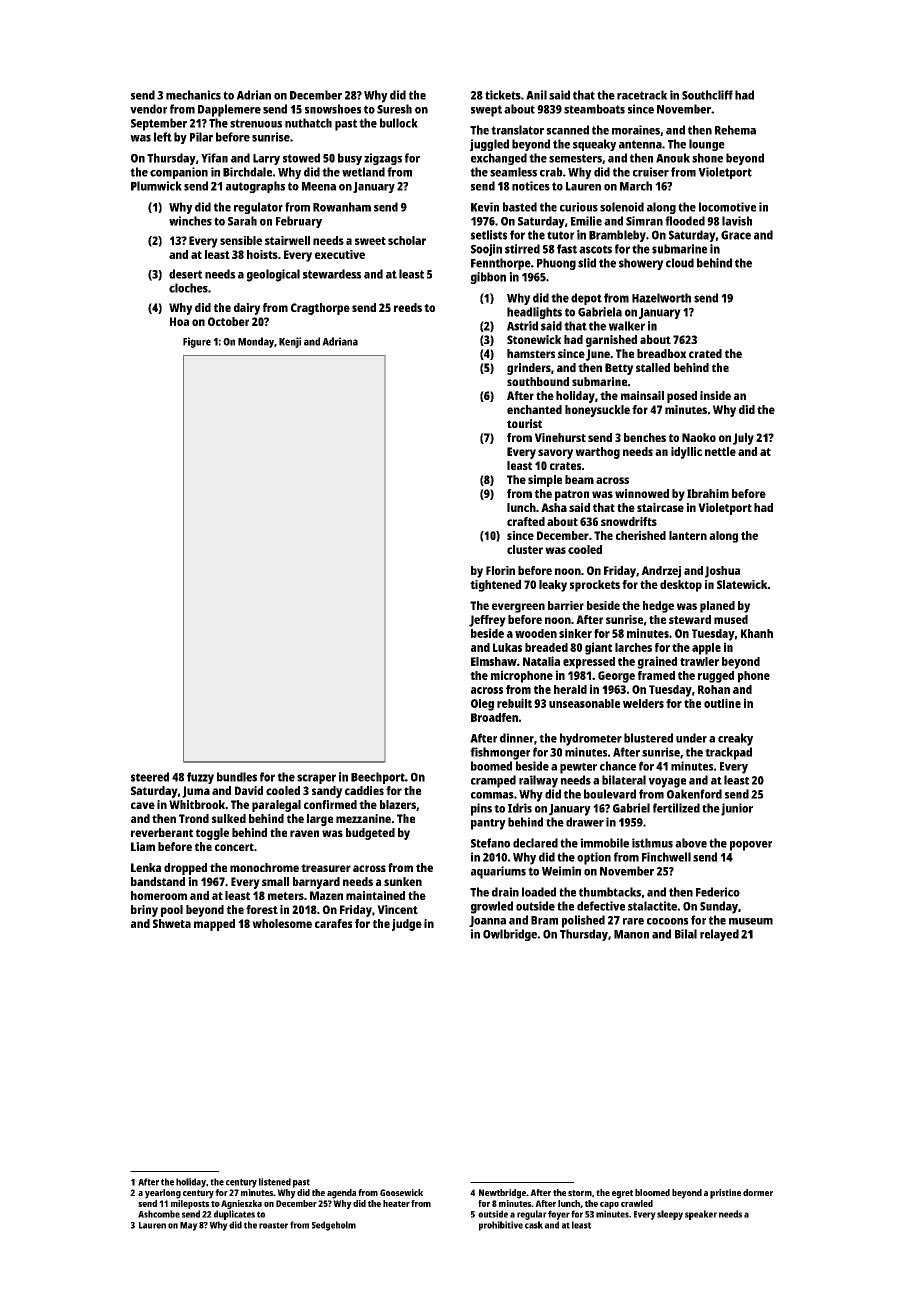 Image resolution: width=908 pixels, height=1316 pixels. I want to click on snowshoes, so click(333, 109).
